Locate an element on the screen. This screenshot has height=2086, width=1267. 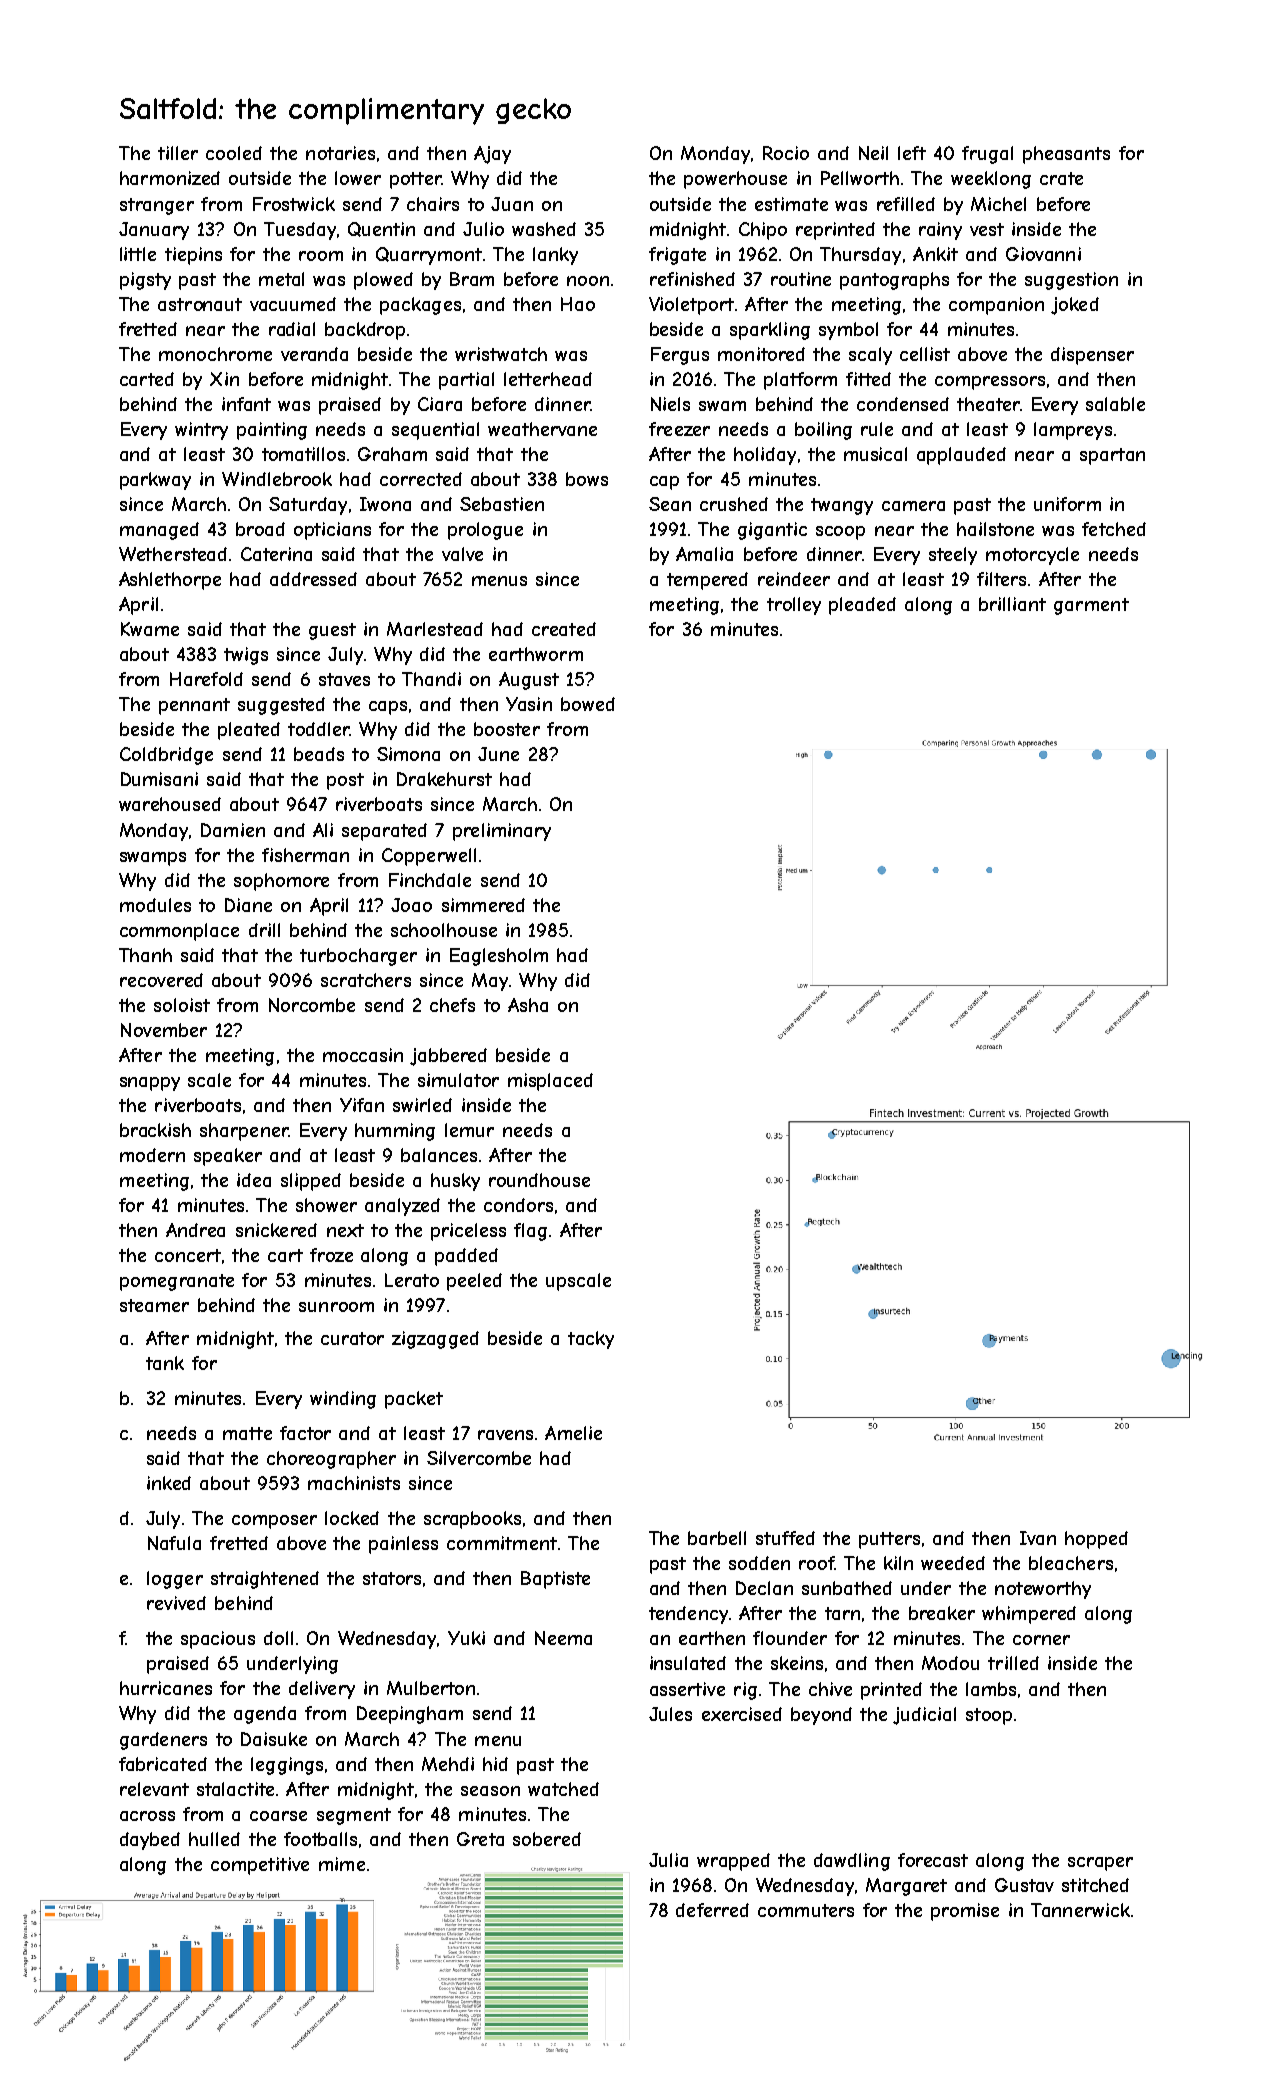
lampreys is located at coordinates (1073, 431).
